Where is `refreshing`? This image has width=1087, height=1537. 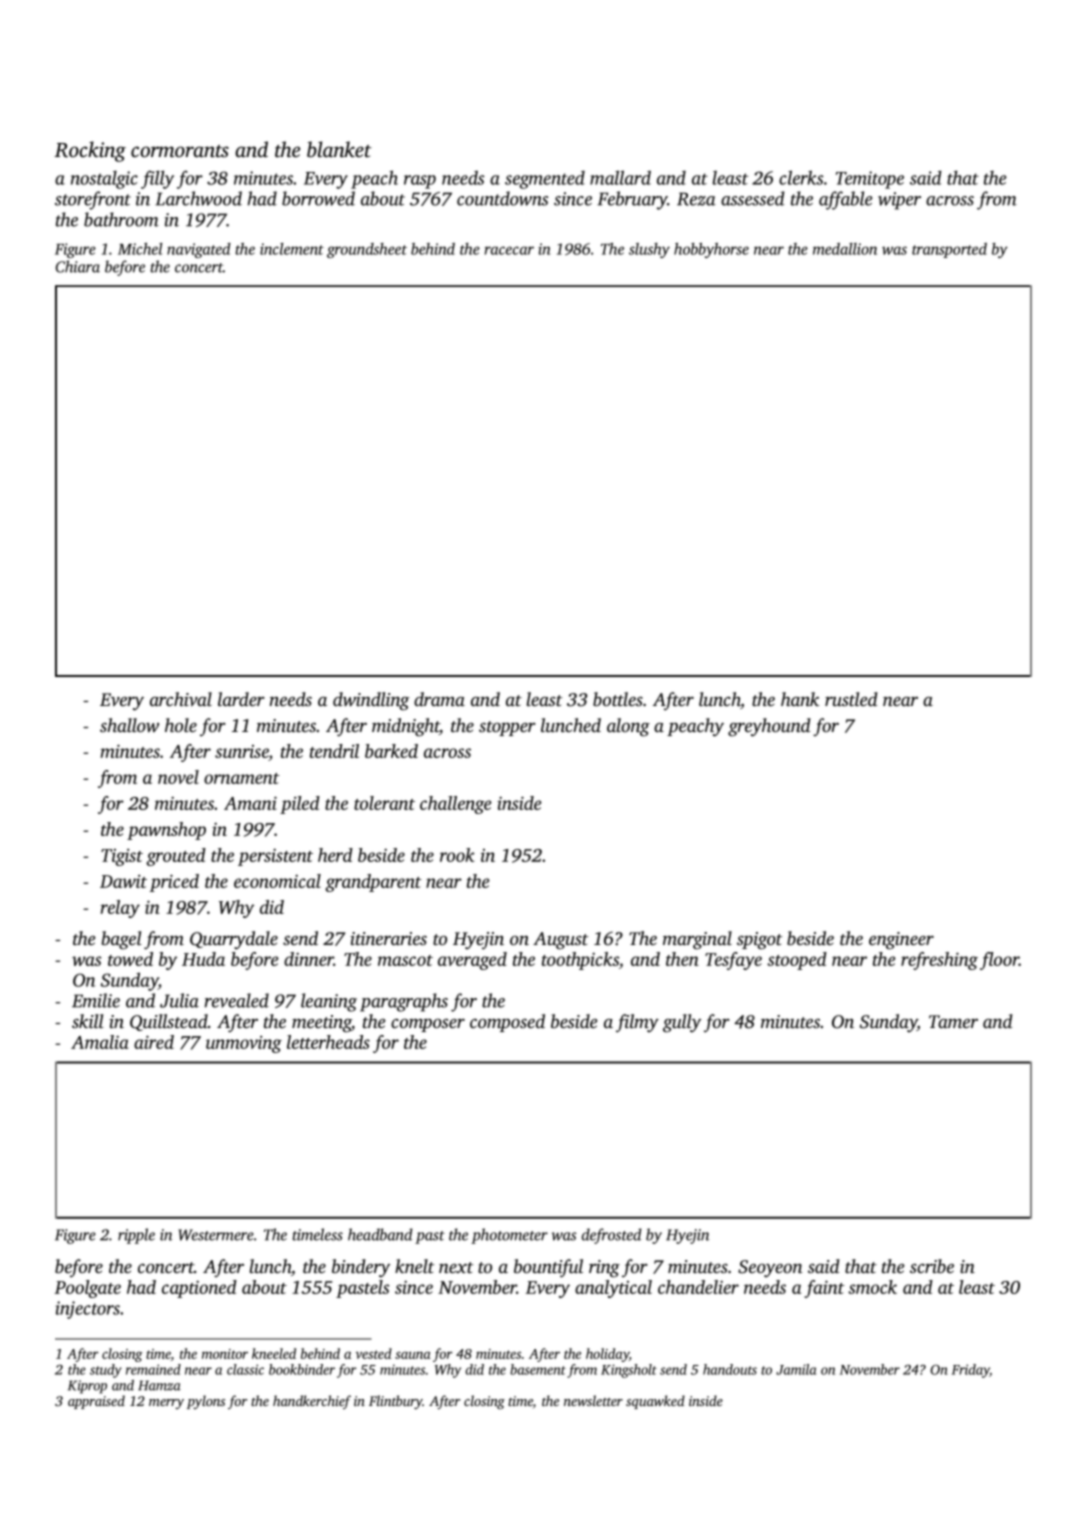
refreshing is located at coordinates (939, 961).
